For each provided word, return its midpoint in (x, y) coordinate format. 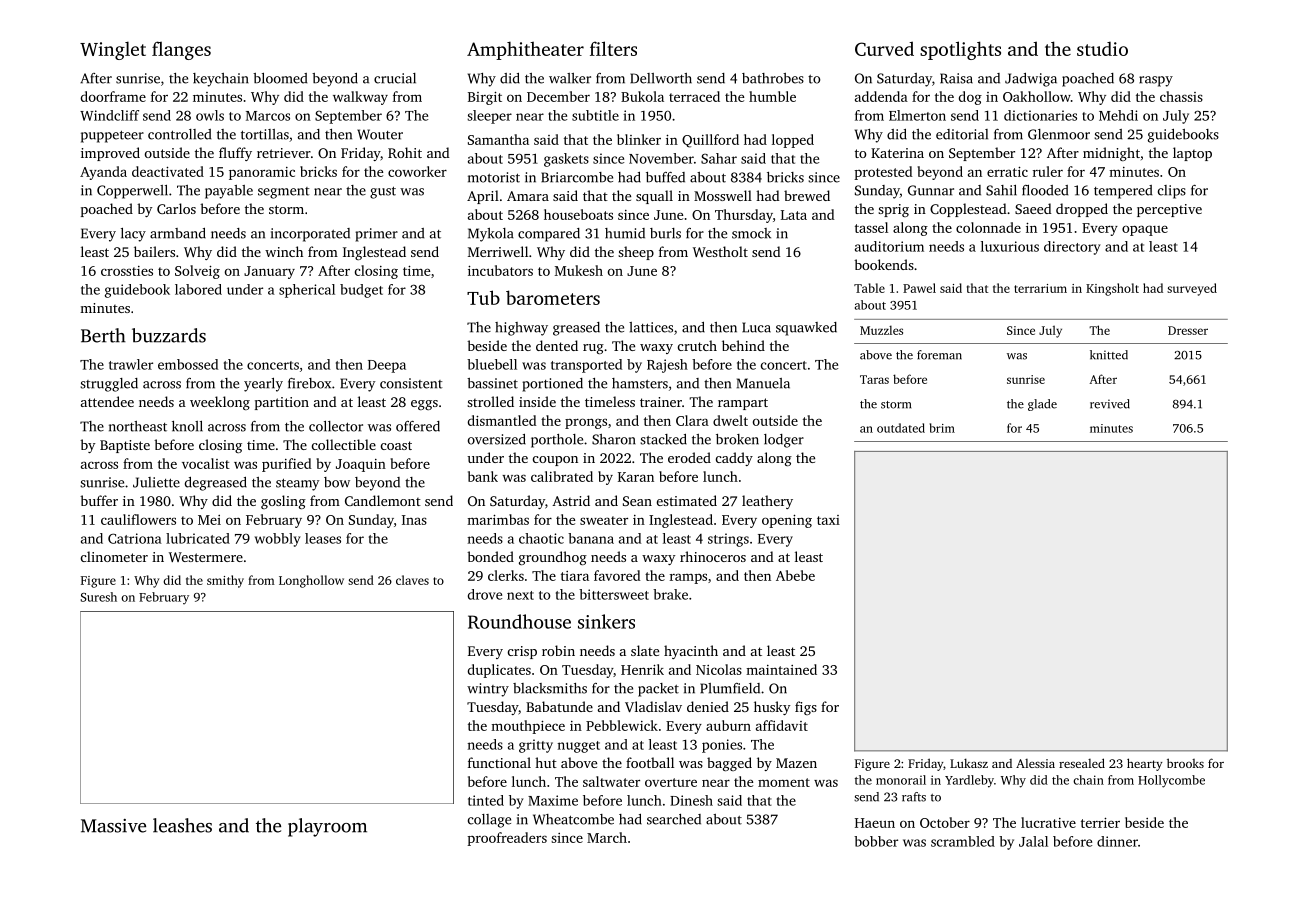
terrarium (1040, 288)
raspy (1156, 81)
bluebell (492, 364)
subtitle (595, 115)
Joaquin (361, 465)
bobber (876, 841)
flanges (181, 50)
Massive (113, 826)
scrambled (963, 841)
